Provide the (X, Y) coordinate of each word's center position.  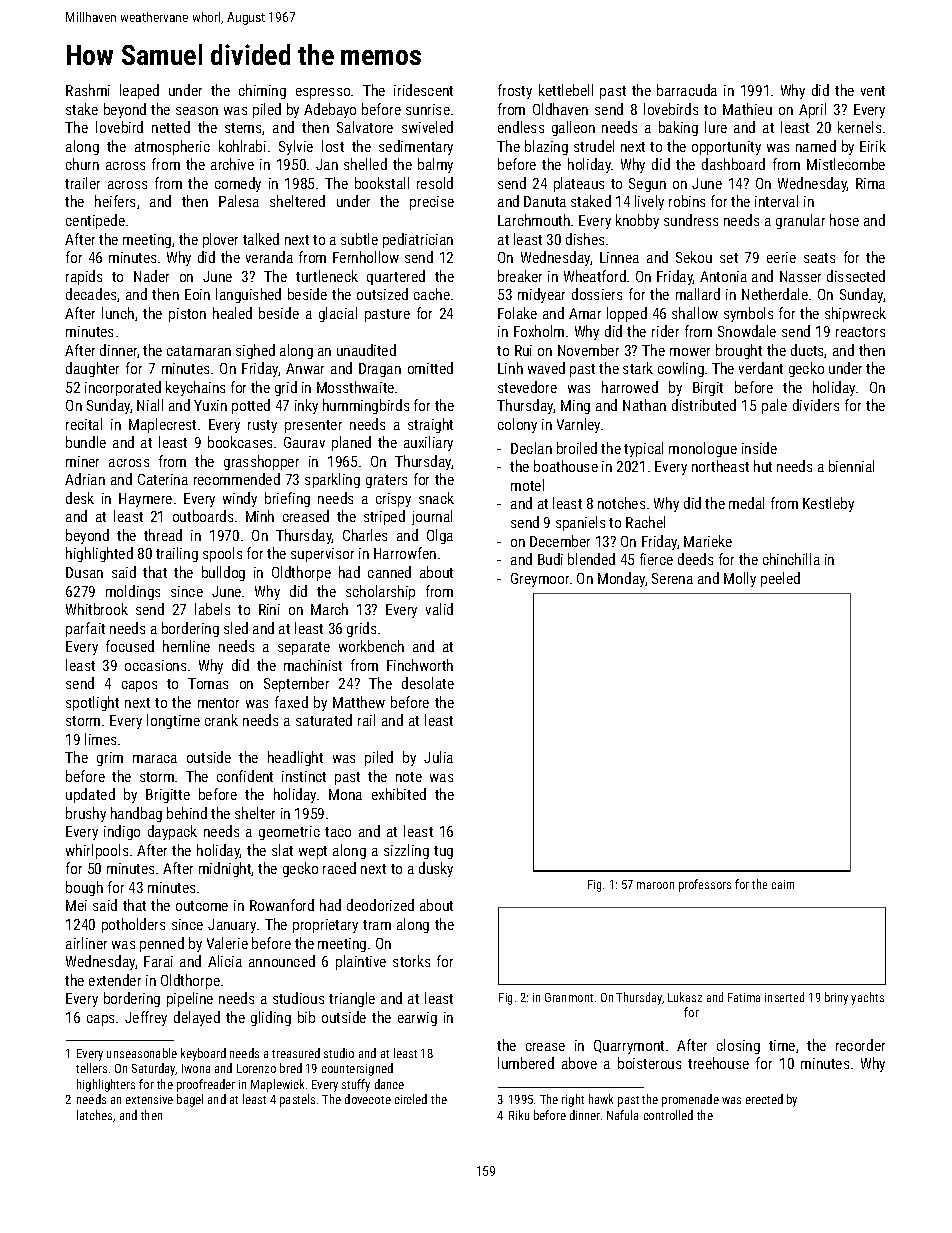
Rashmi (88, 90)
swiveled (427, 127)
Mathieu (747, 109)
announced (282, 961)
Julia (438, 757)
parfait (85, 629)
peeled (780, 579)
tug (443, 852)
